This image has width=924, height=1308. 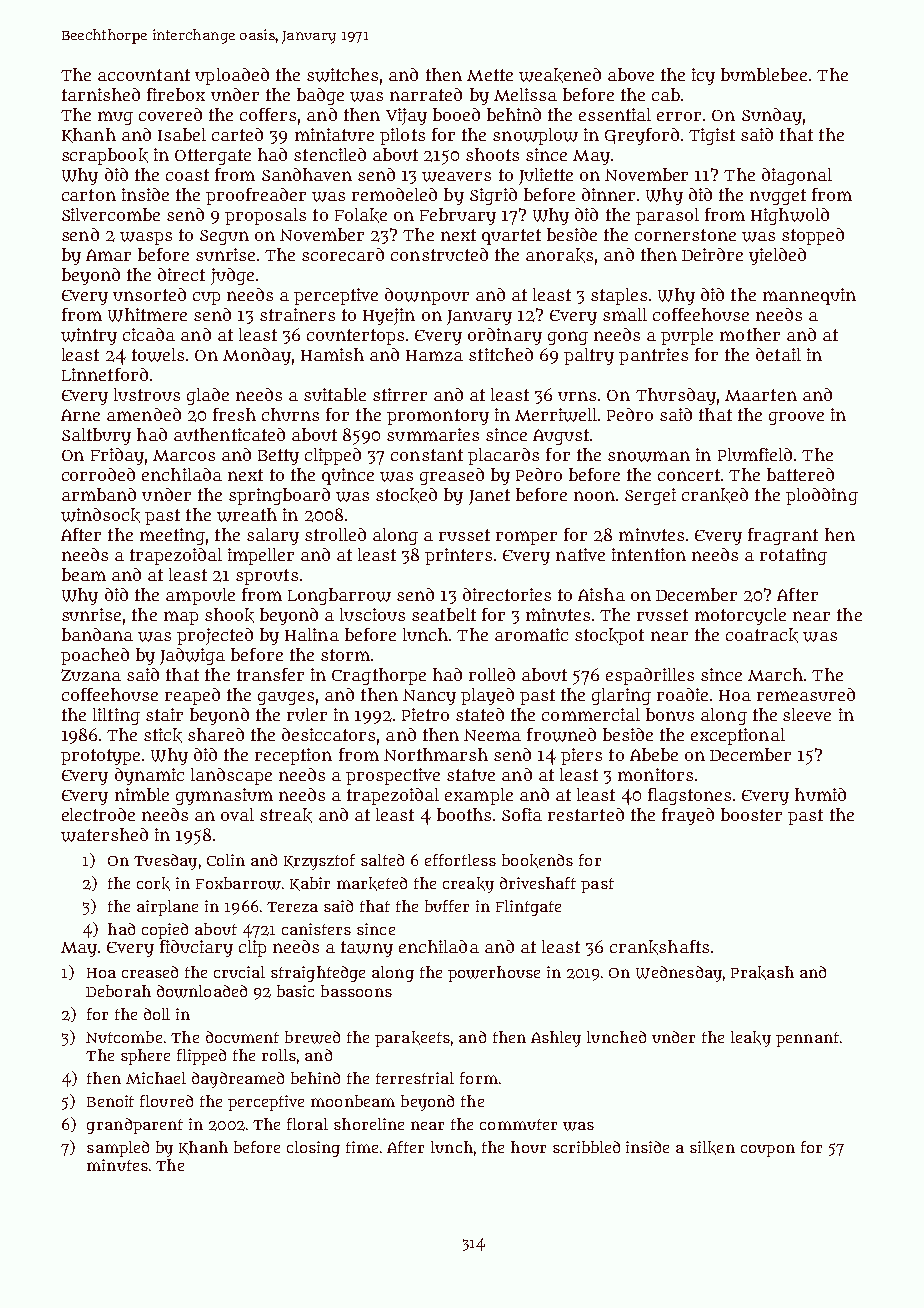 I want to click on landscape, so click(x=231, y=776).
